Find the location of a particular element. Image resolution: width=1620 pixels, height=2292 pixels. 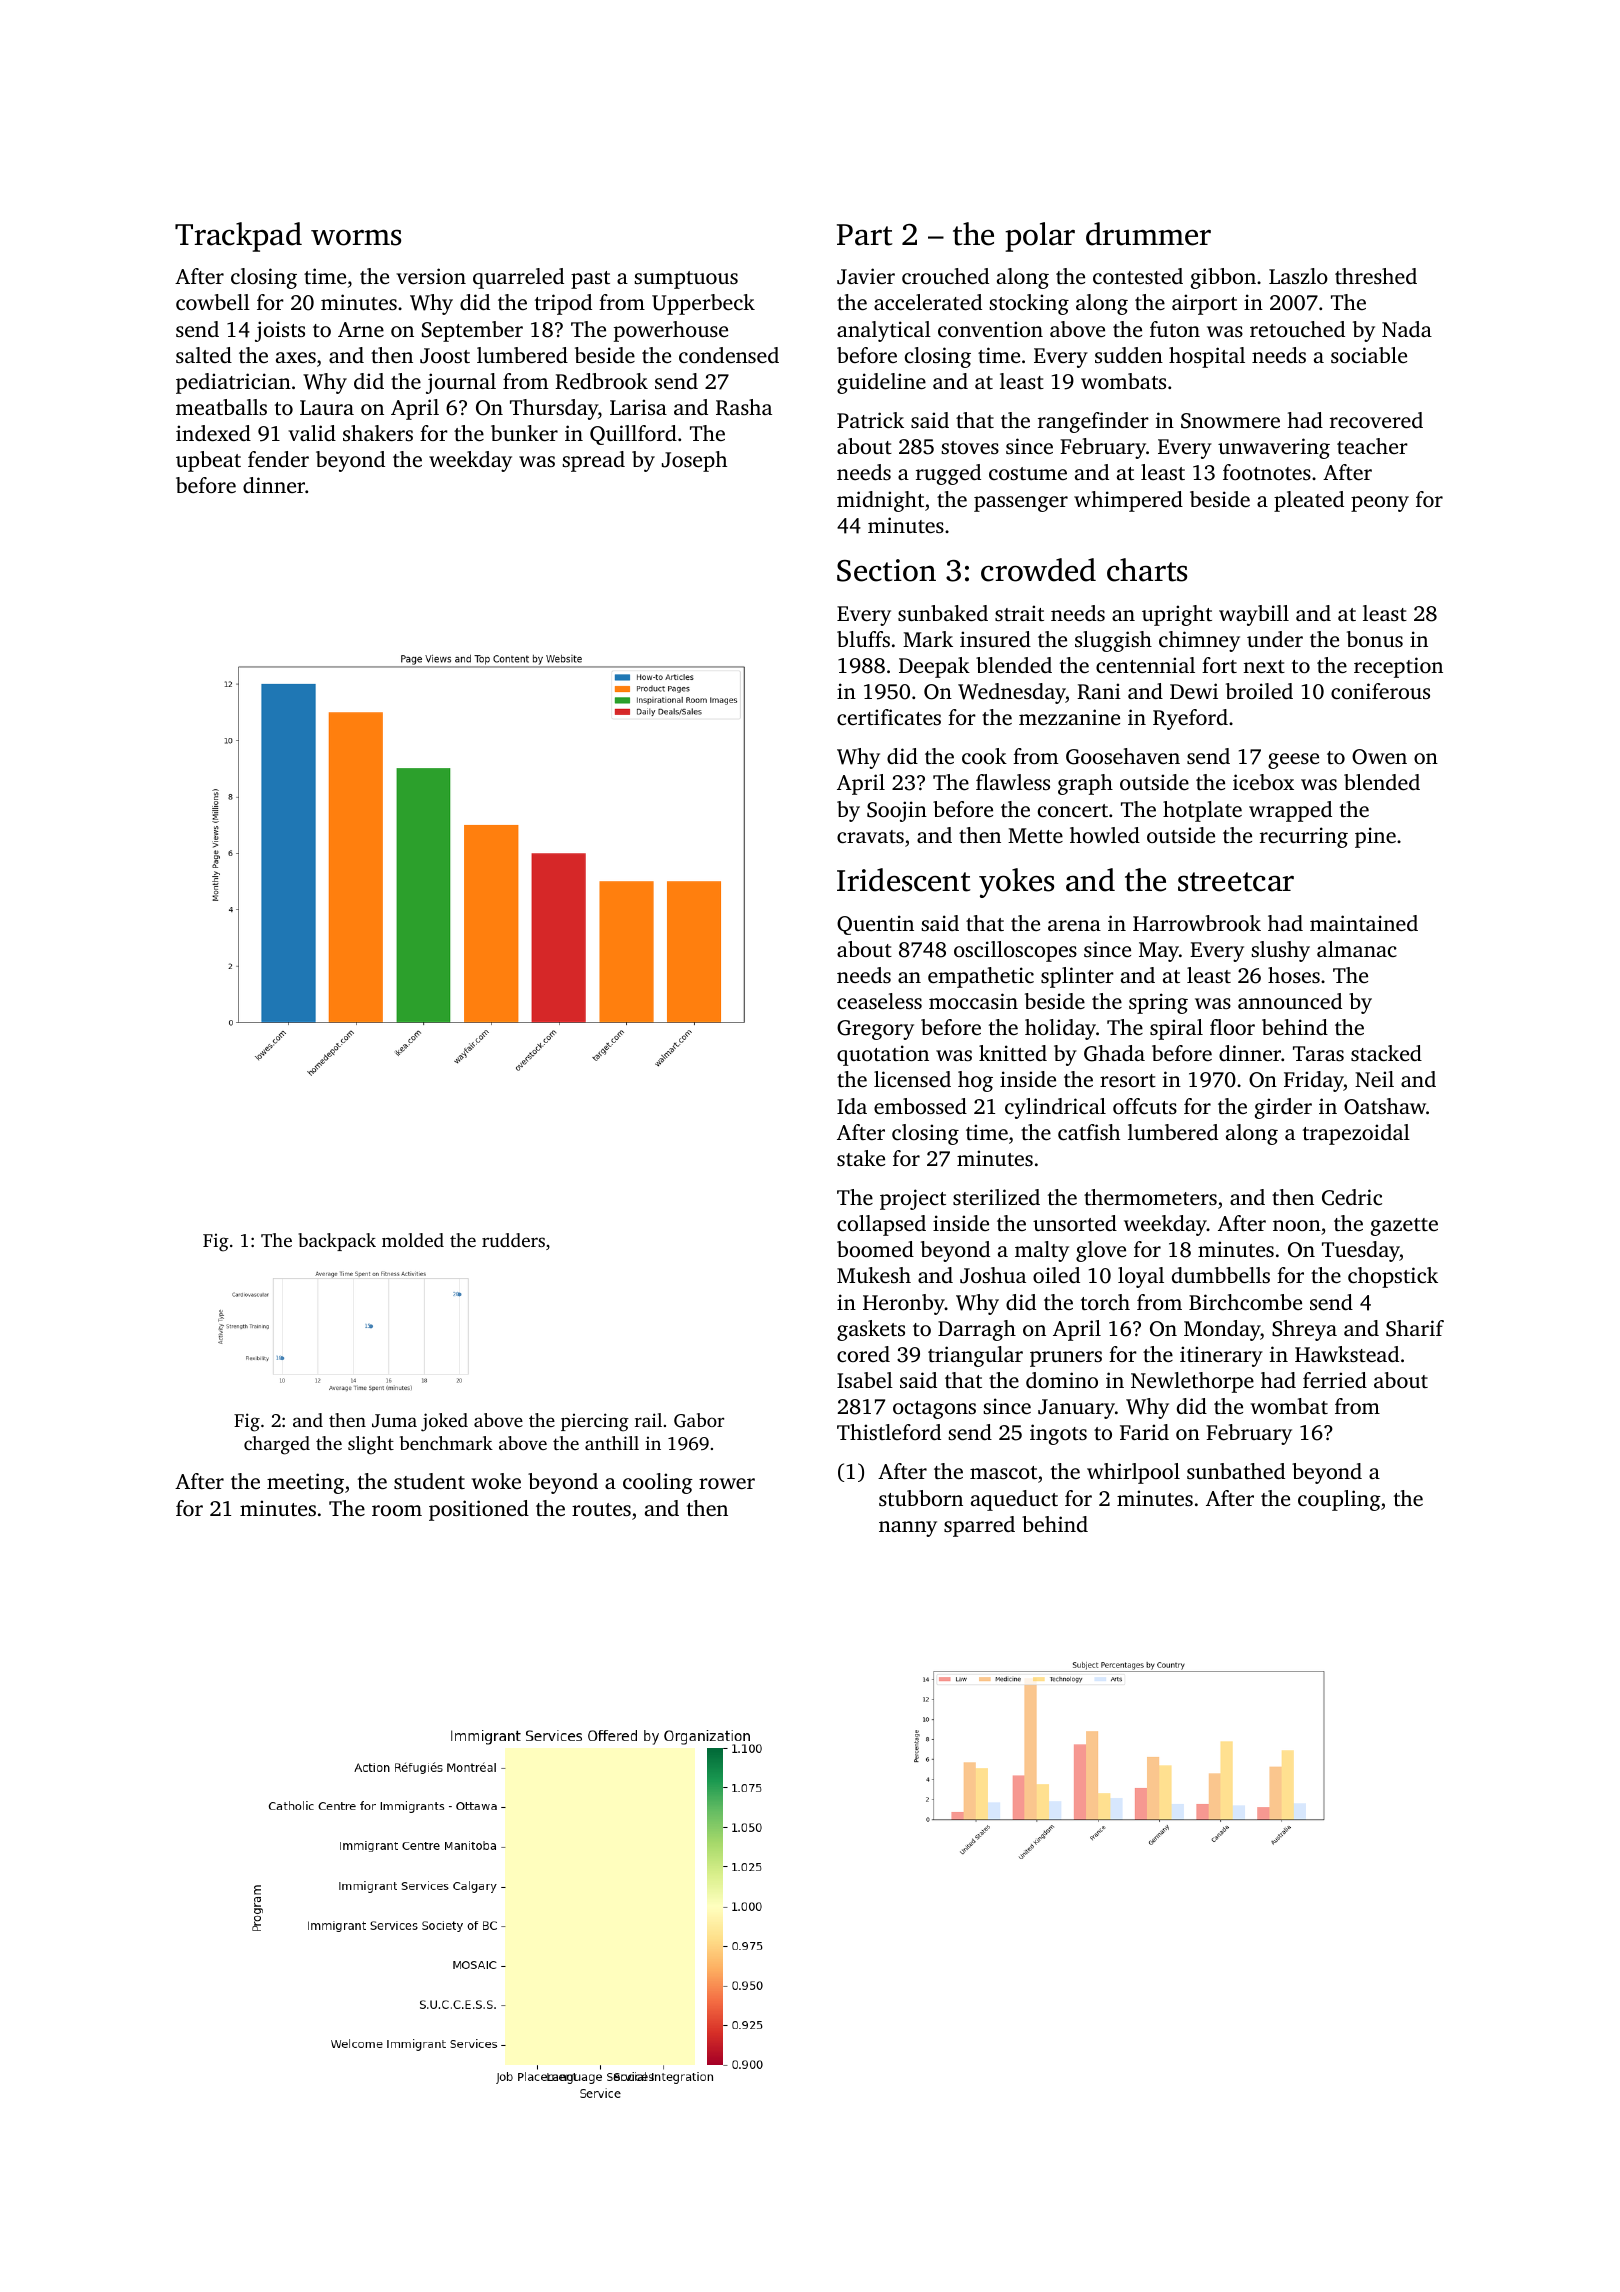

molded is located at coordinates (413, 1240).
